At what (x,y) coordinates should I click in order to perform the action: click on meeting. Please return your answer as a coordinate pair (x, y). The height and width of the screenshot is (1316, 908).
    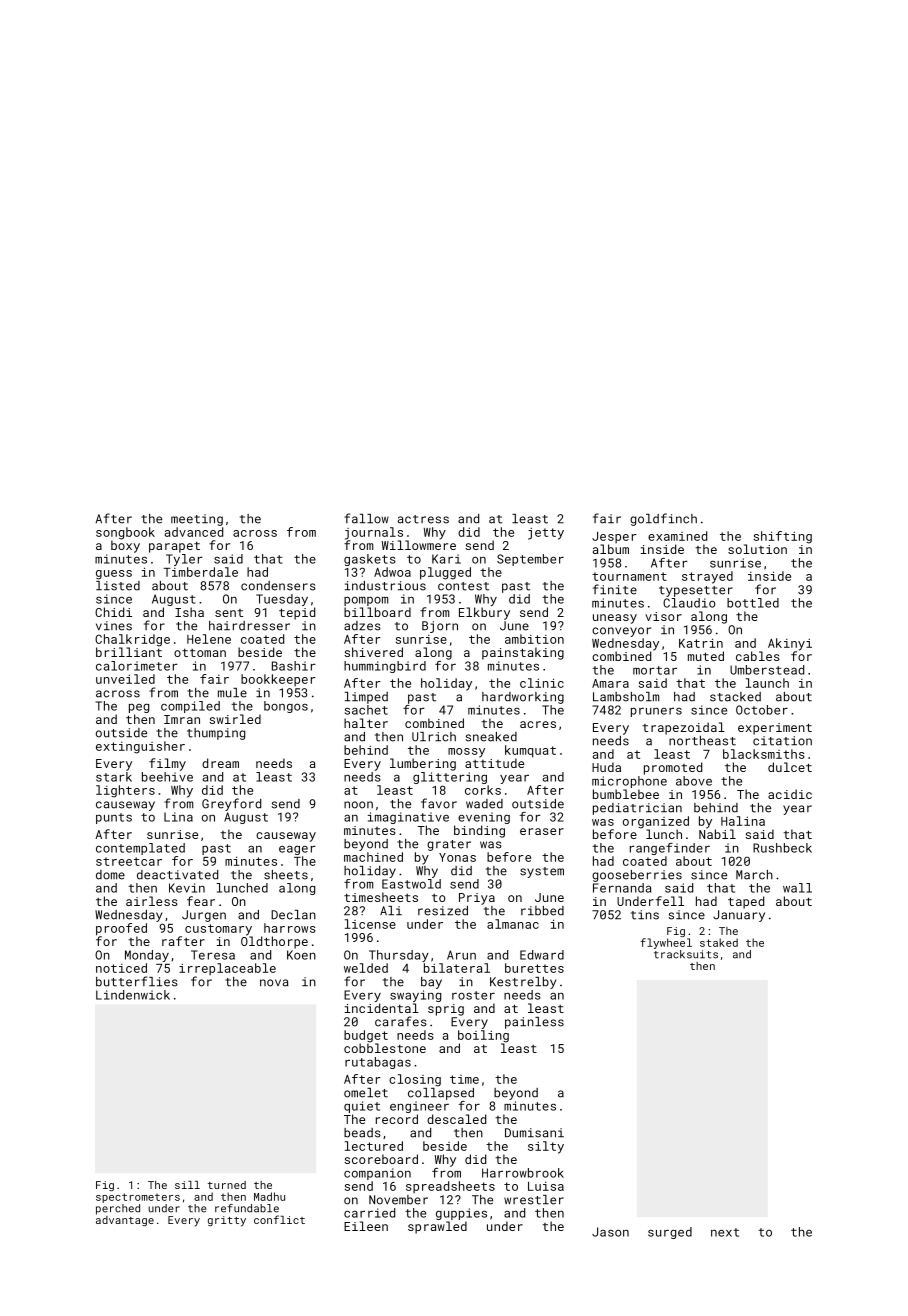
    Looking at the image, I should click on (197, 520).
